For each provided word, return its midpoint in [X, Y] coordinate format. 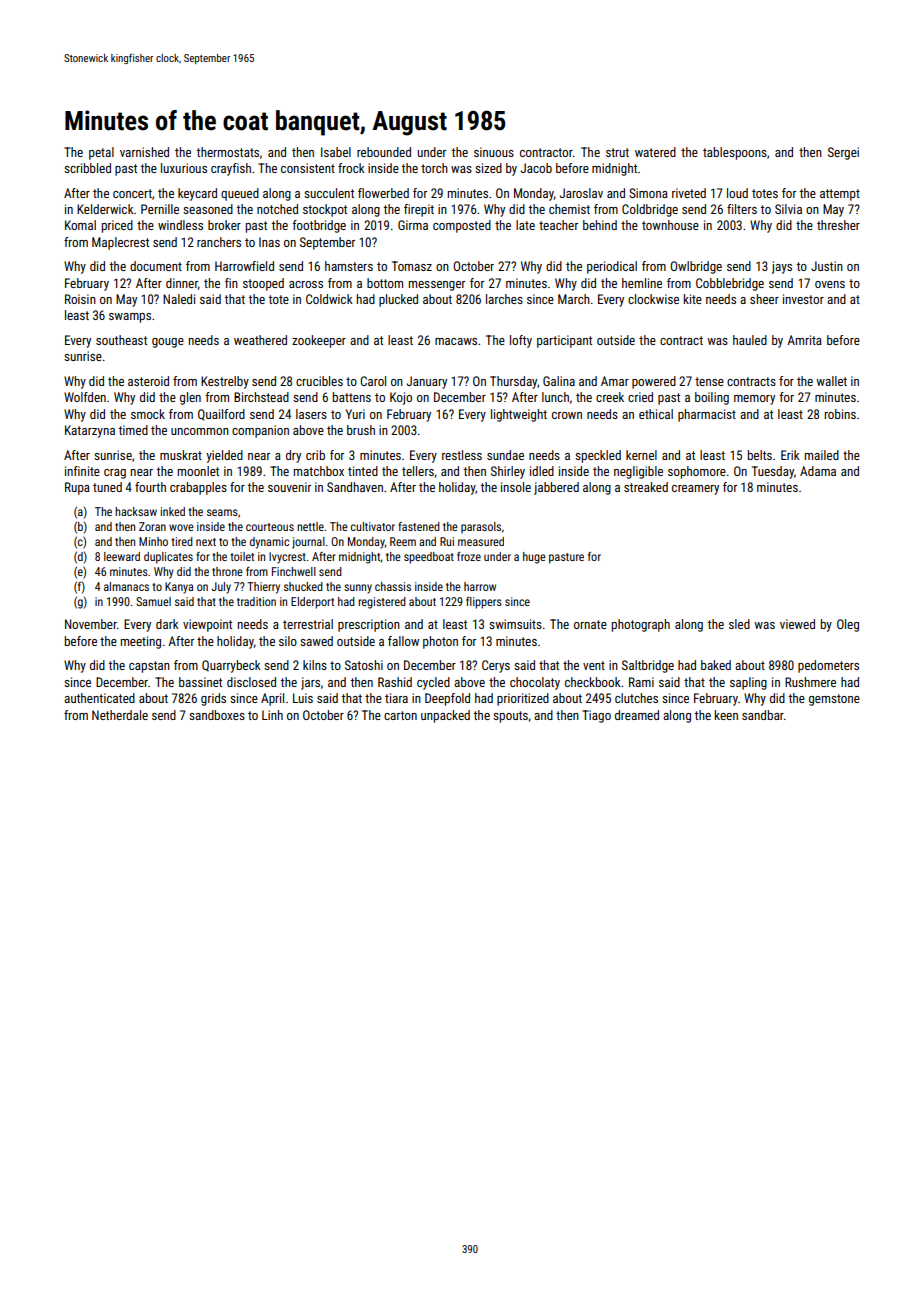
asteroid [148, 381]
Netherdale [120, 715]
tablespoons [735, 153]
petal [101, 153]
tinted [363, 471]
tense [709, 381]
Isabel [336, 152]
